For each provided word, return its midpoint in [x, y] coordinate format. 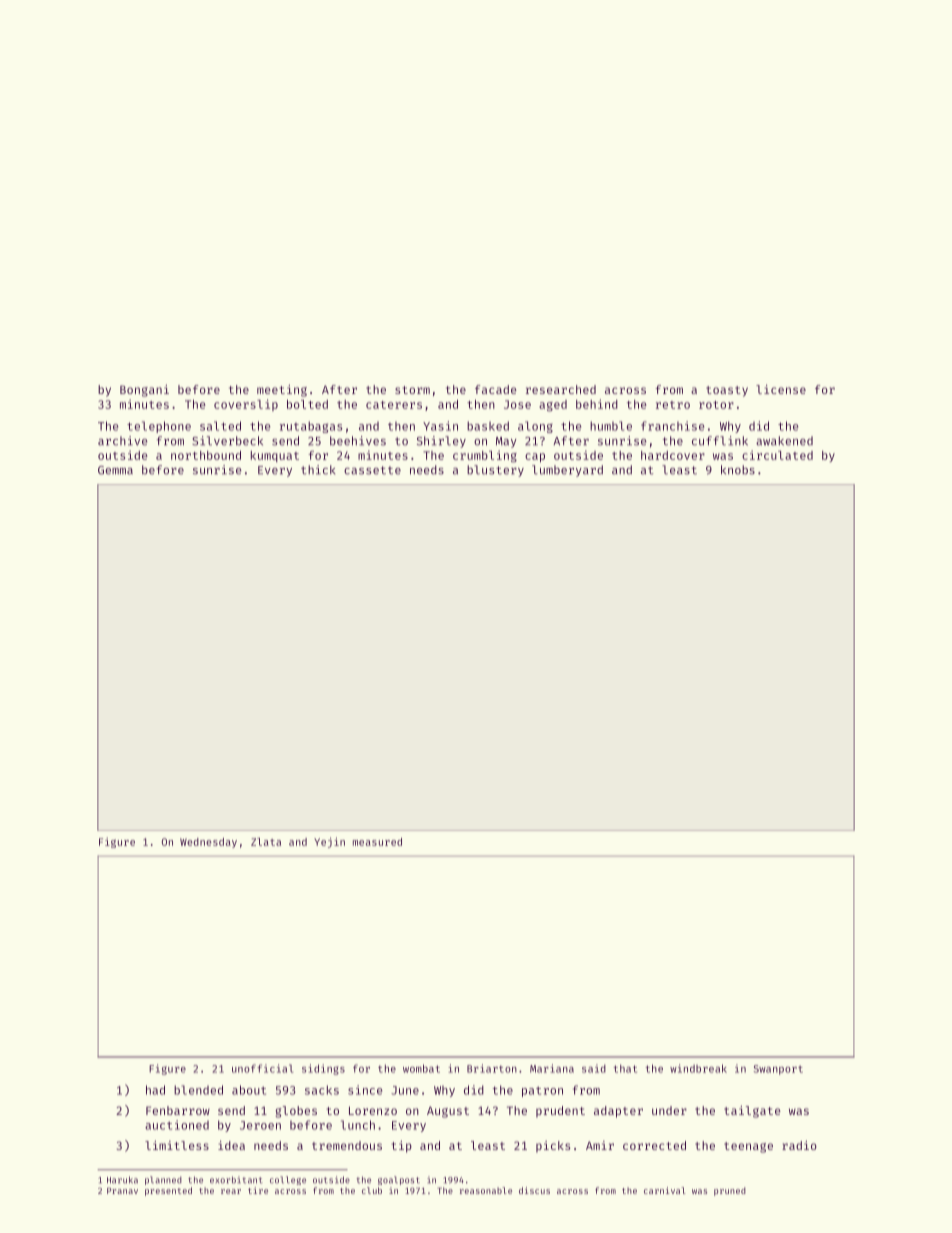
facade [496, 389]
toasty [727, 391]
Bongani [144, 391]
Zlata [266, 842]
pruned [730, 1191]
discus [534, 1190]
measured [377, 842]
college [288, 1180]
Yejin [329, 842]
